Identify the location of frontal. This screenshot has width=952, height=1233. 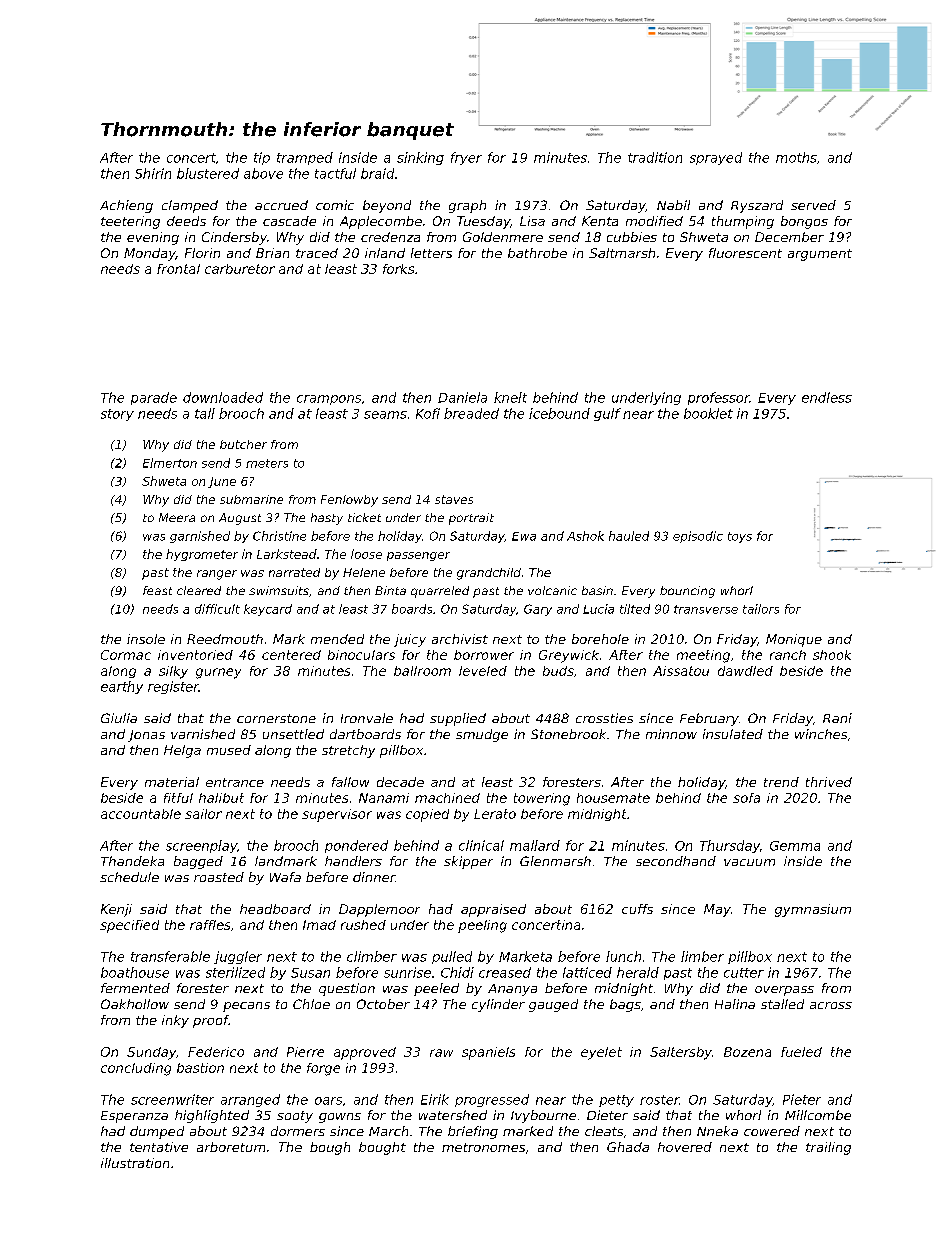
(178, 269).
